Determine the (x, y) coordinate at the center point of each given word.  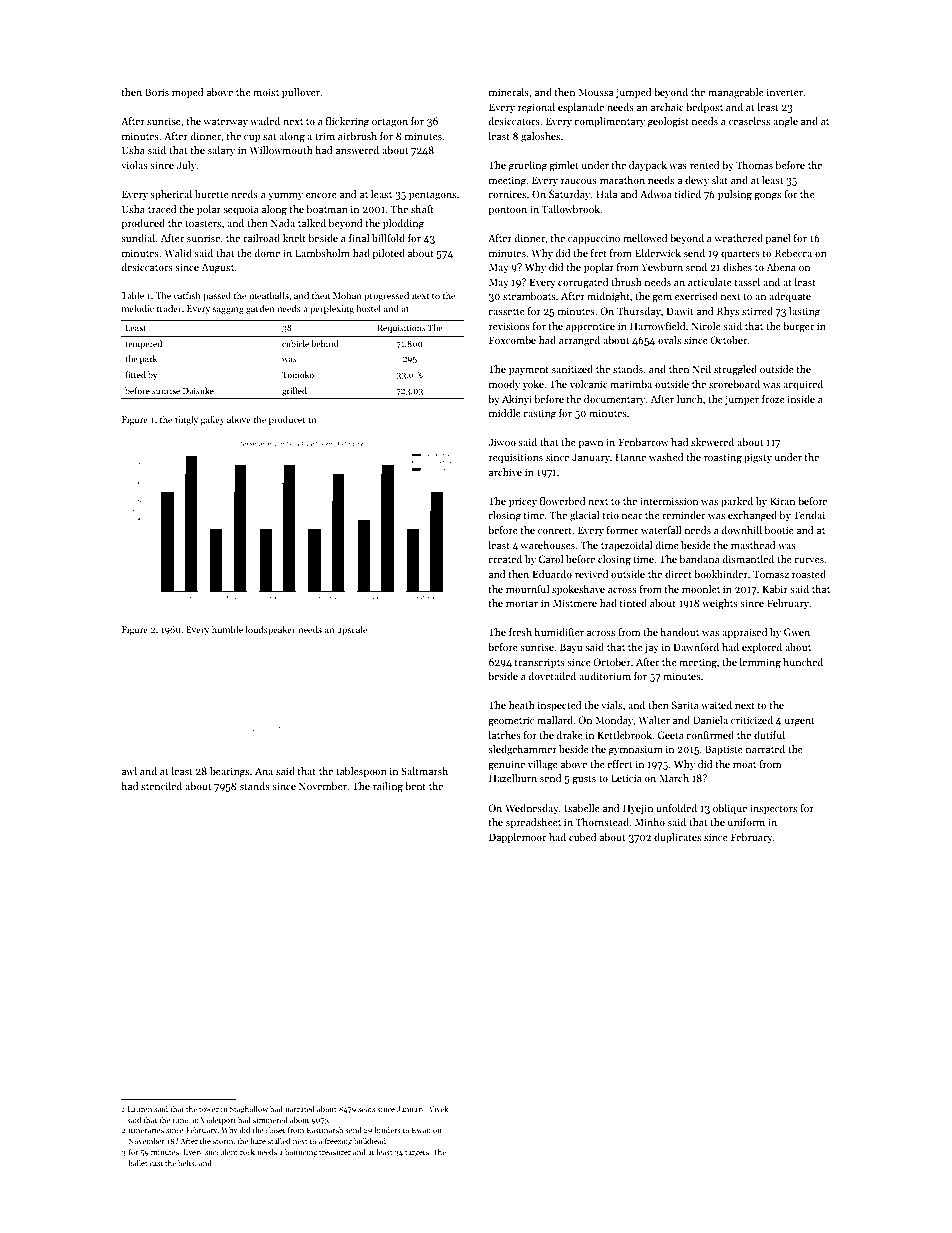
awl (129, 771)
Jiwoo (502, 442)
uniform (746, 822)
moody (504, 385)
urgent (799, 722)
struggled (735, 370)
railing (388, 787)
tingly (186, 420)
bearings (229, 772)
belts (186, 1163)
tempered (143, 344)
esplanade (581, 108)
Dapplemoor (517, 838)
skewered (712, 442)
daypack (648, 166)
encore (321, 195)
